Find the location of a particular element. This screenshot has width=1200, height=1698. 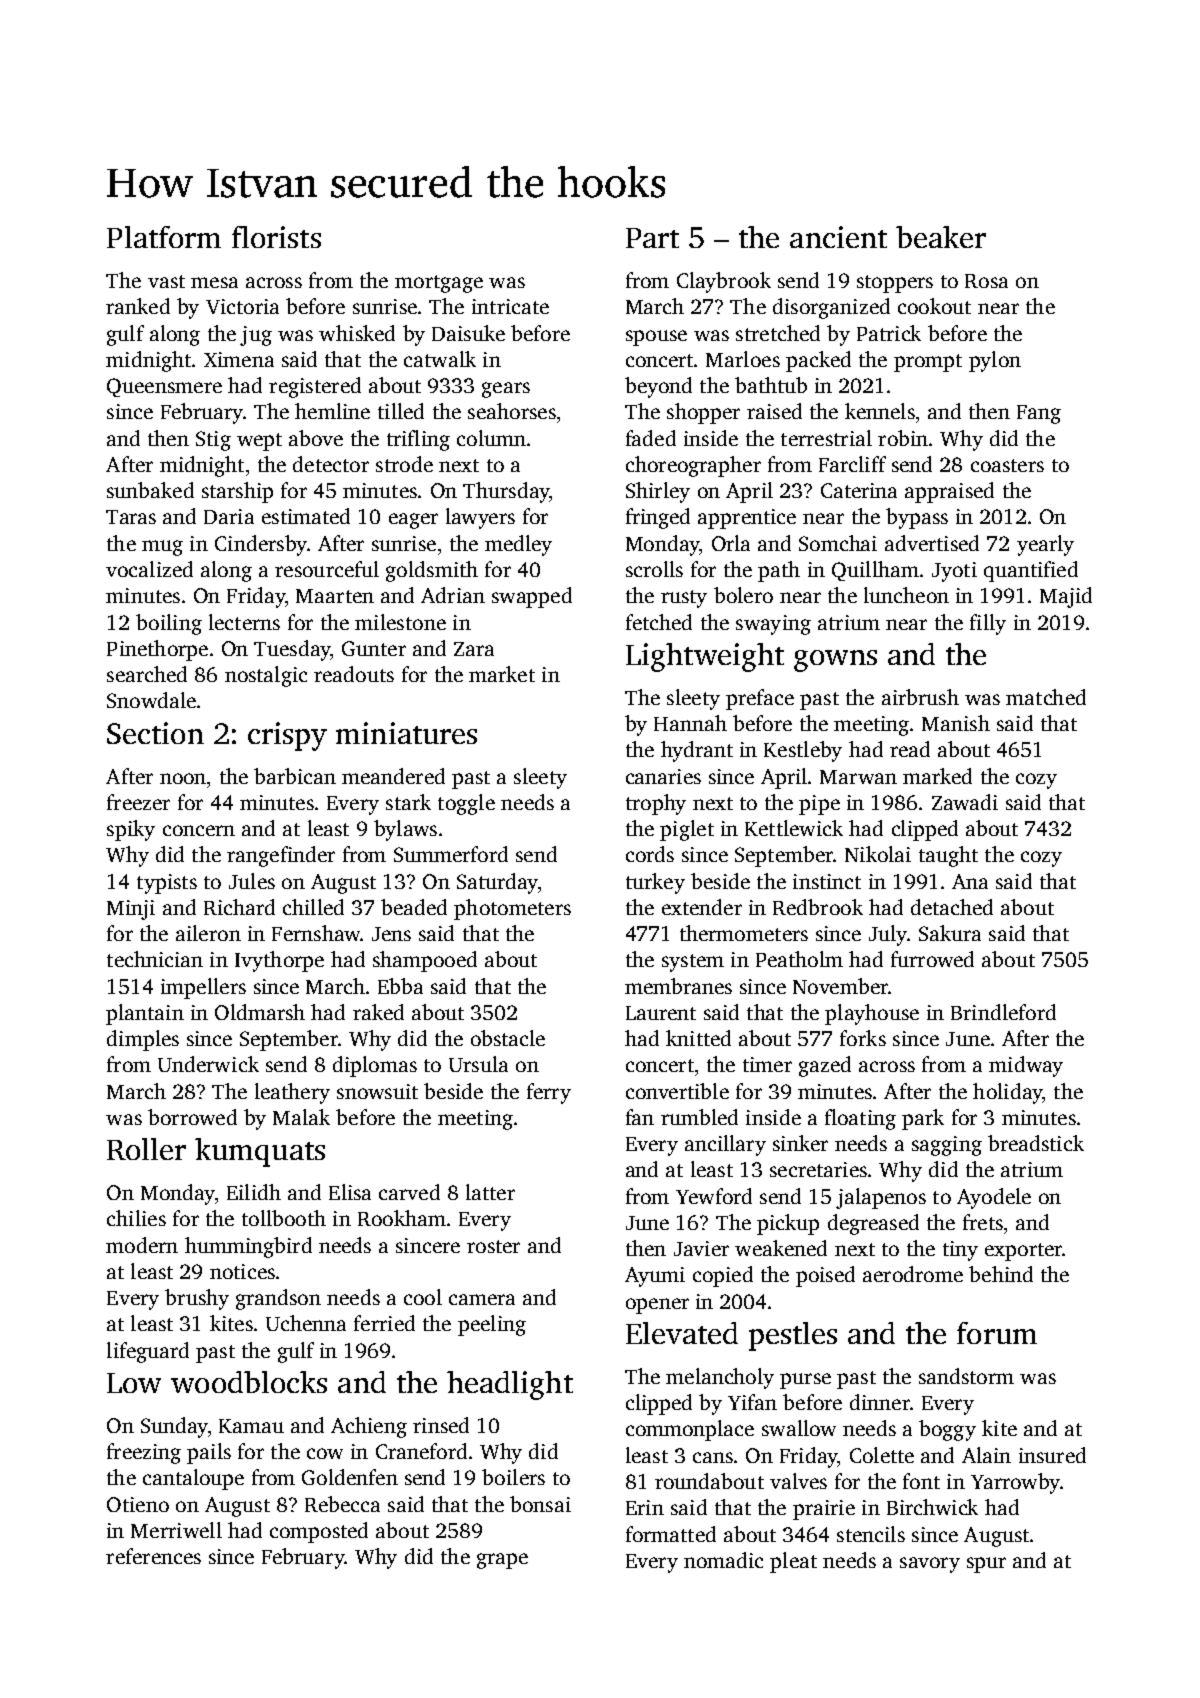

modern is located at coordinates (142, 1245).
